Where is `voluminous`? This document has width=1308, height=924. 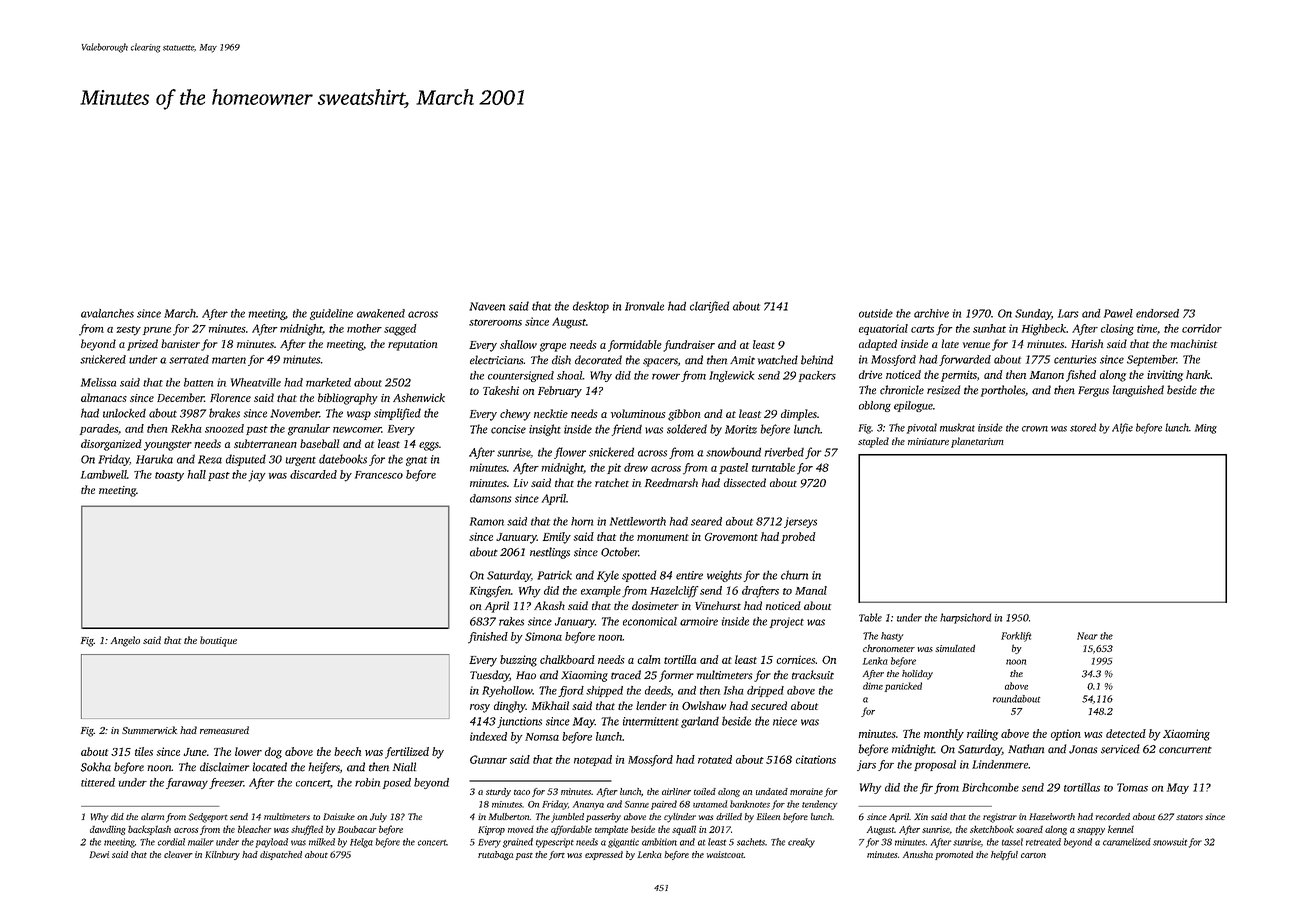
voluminous is located at coordinates (638, 413).
